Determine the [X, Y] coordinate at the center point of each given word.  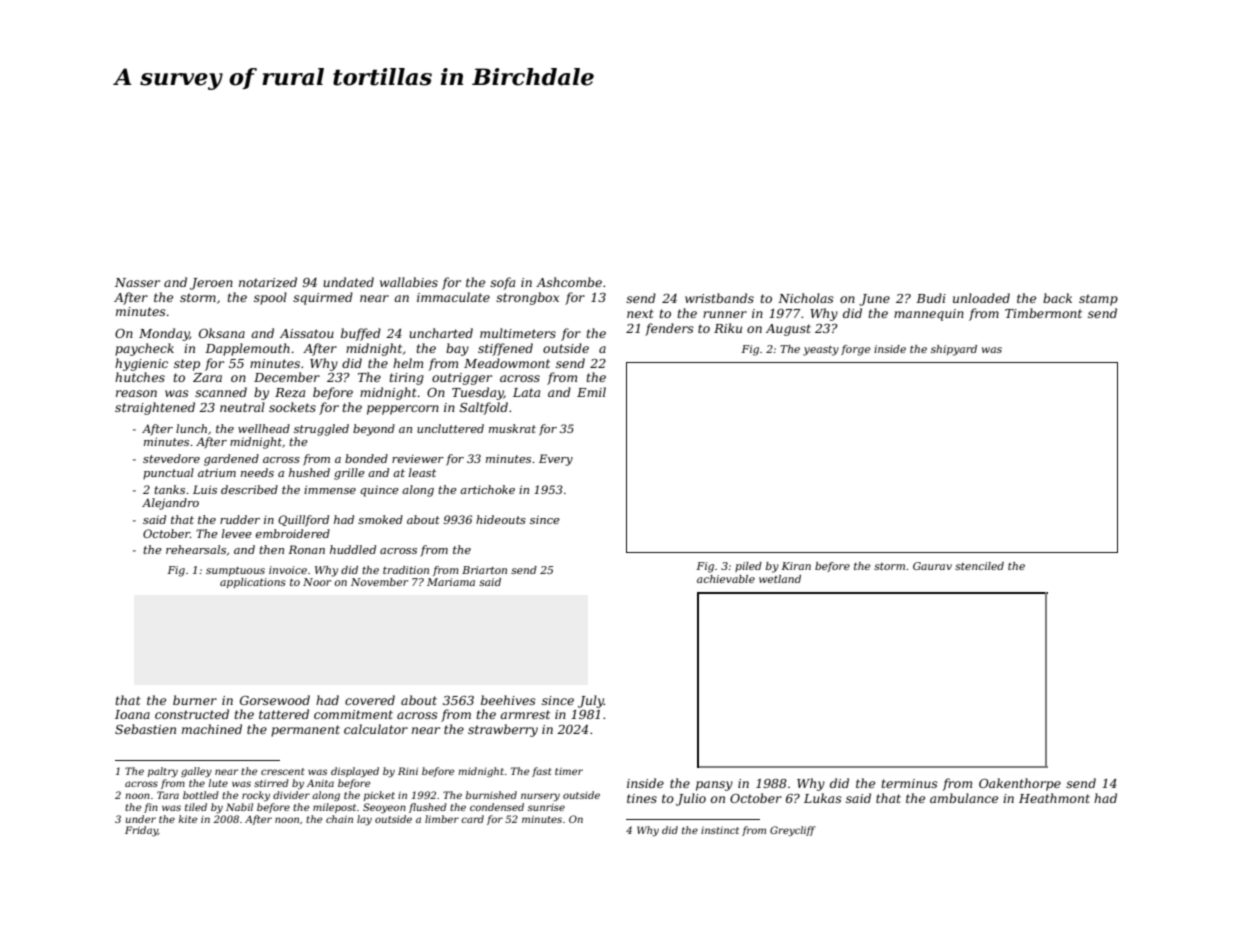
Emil [591, 392]
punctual [168, 473]
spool [270, 298]
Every [556, 460]
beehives [508, 700]
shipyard [954, 350]
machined [212, 729]
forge [855, 350]
